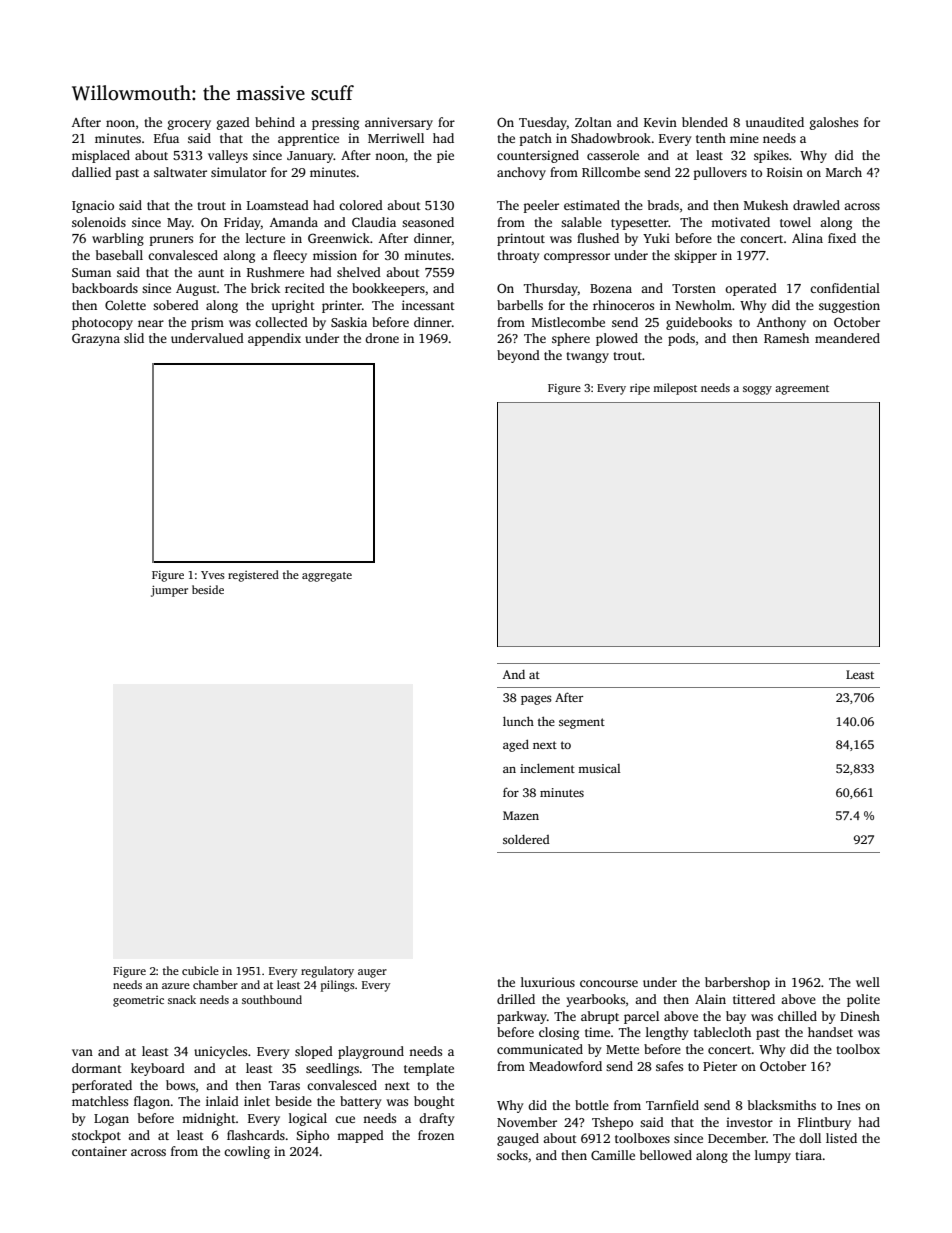 This document has width=952, height=1233. I want to click on jumper, so click(169, 591).
